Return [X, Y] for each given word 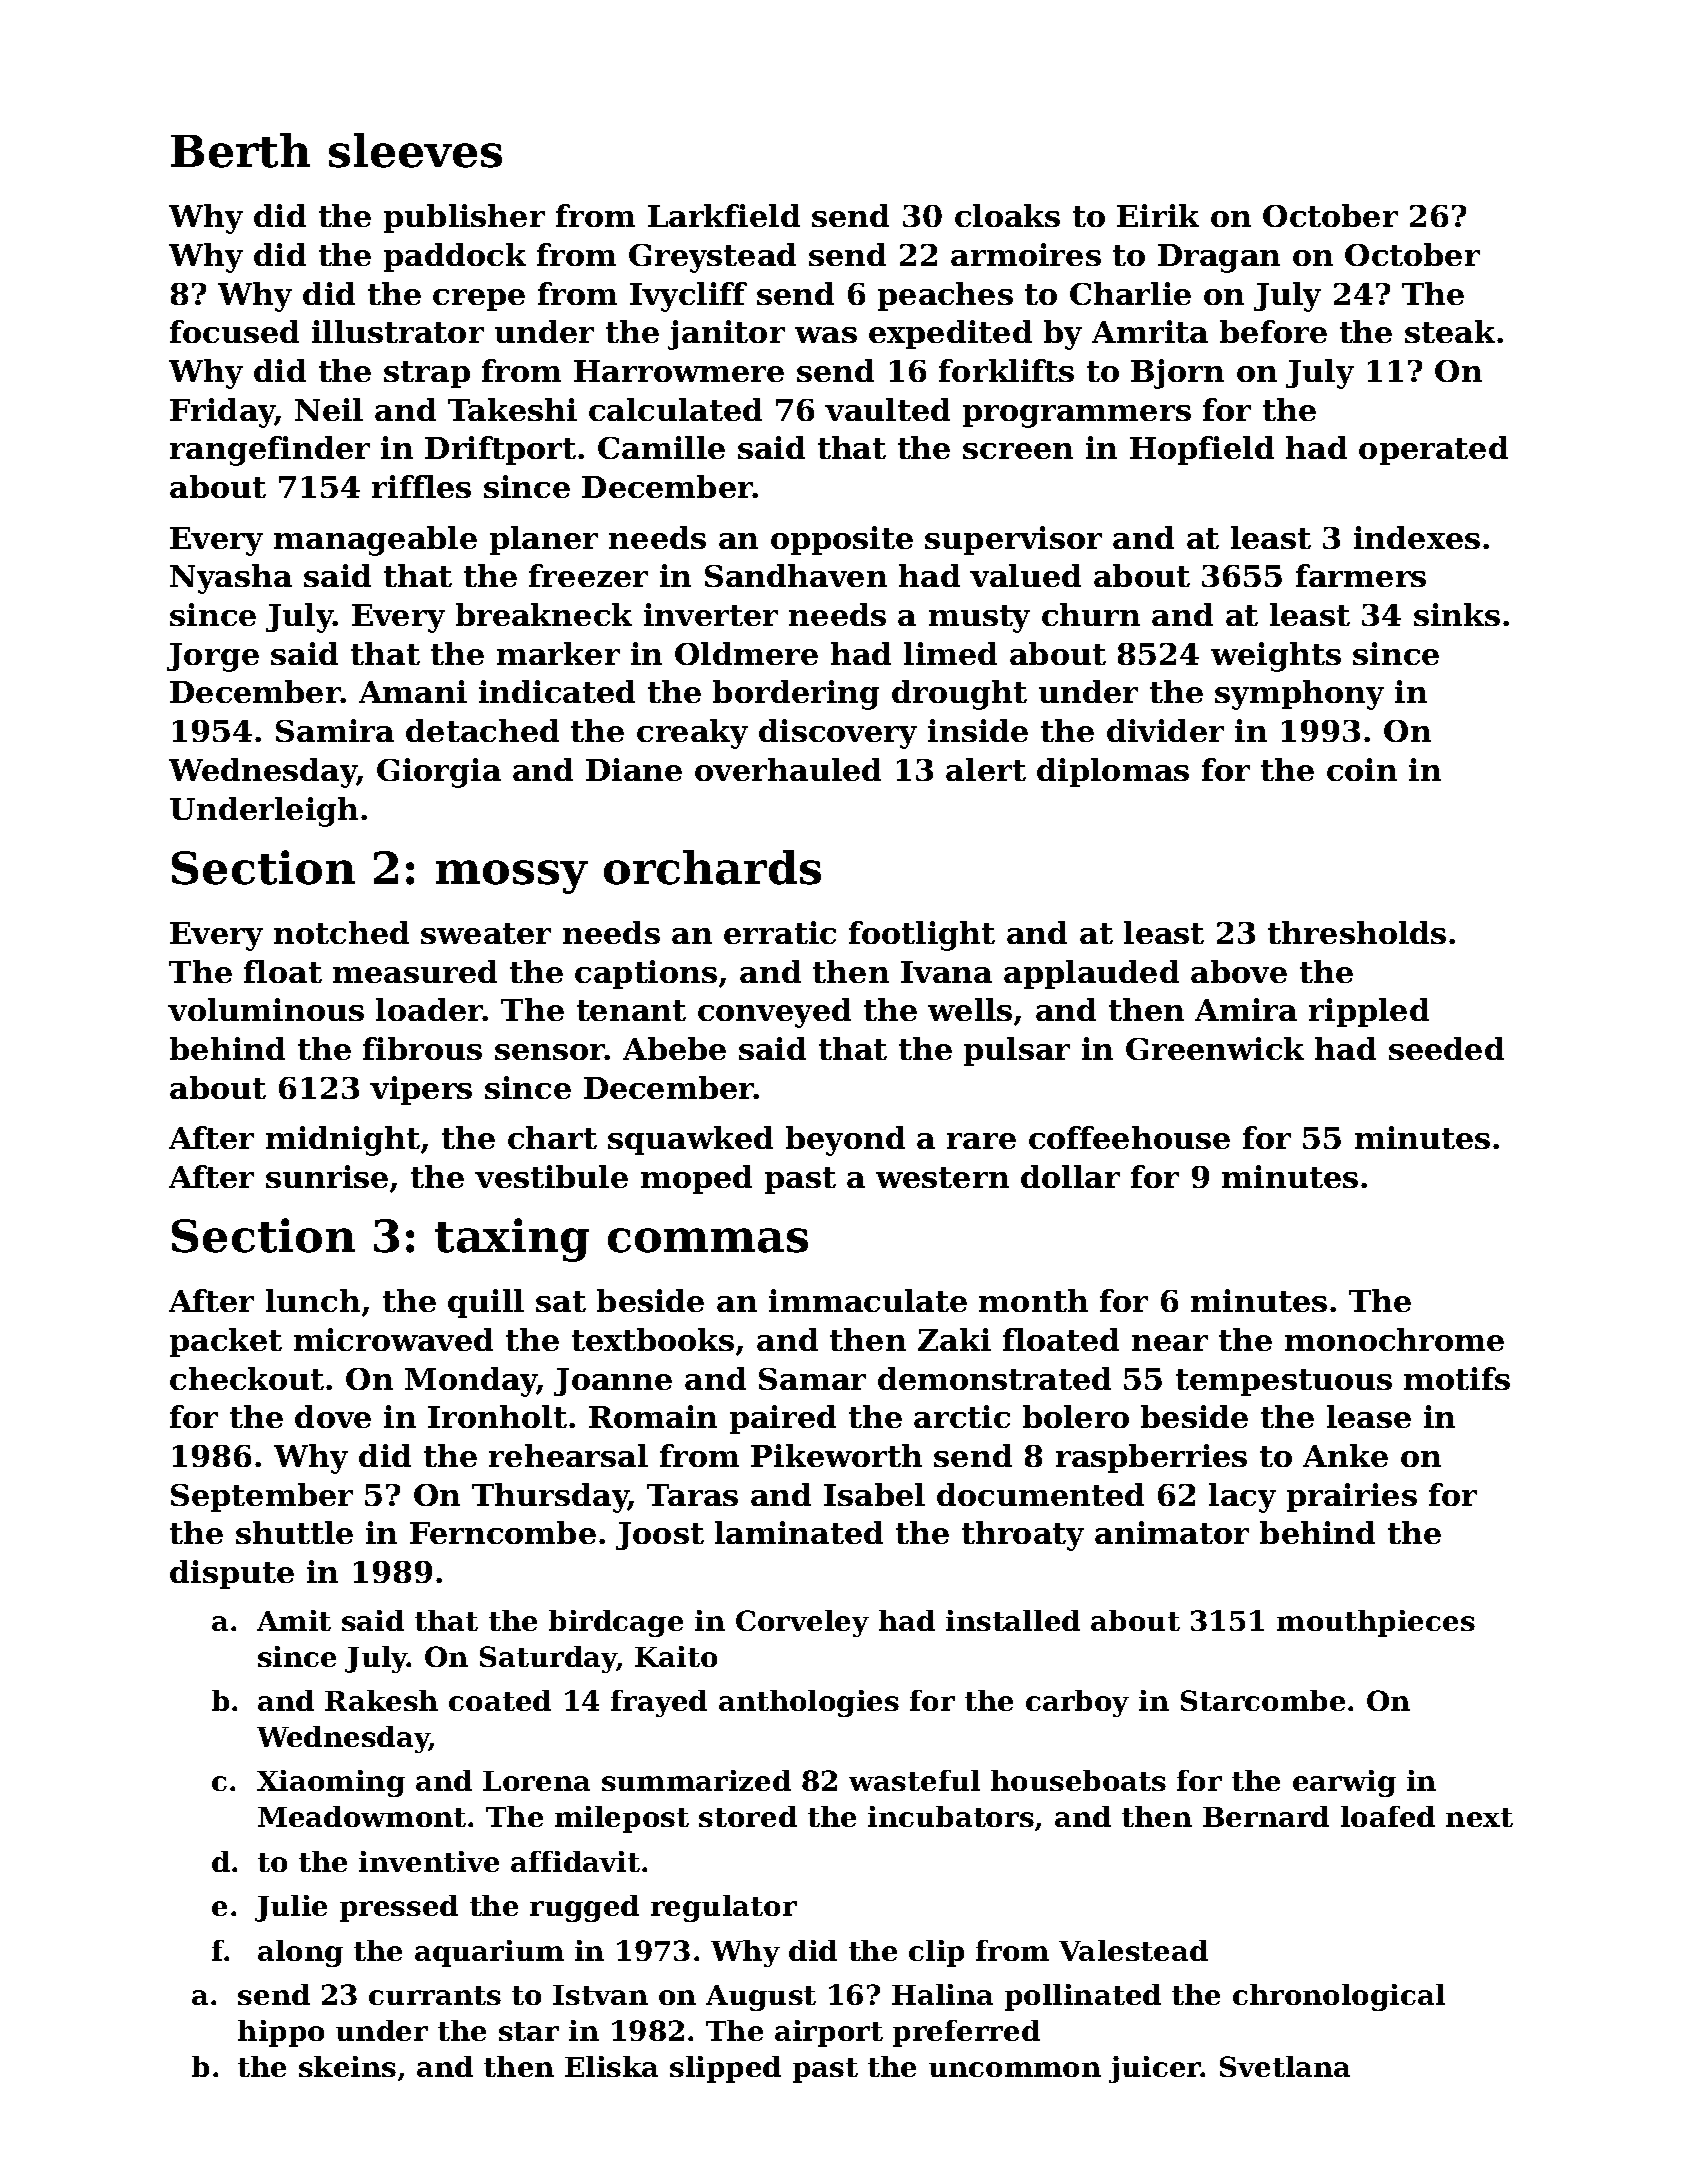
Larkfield [724, 215]
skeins [347, 2066]
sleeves [415, 150]
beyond [845, 1141]
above [1239, 971]
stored [748, 1816]
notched [341, 932]
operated [1433, 450]
